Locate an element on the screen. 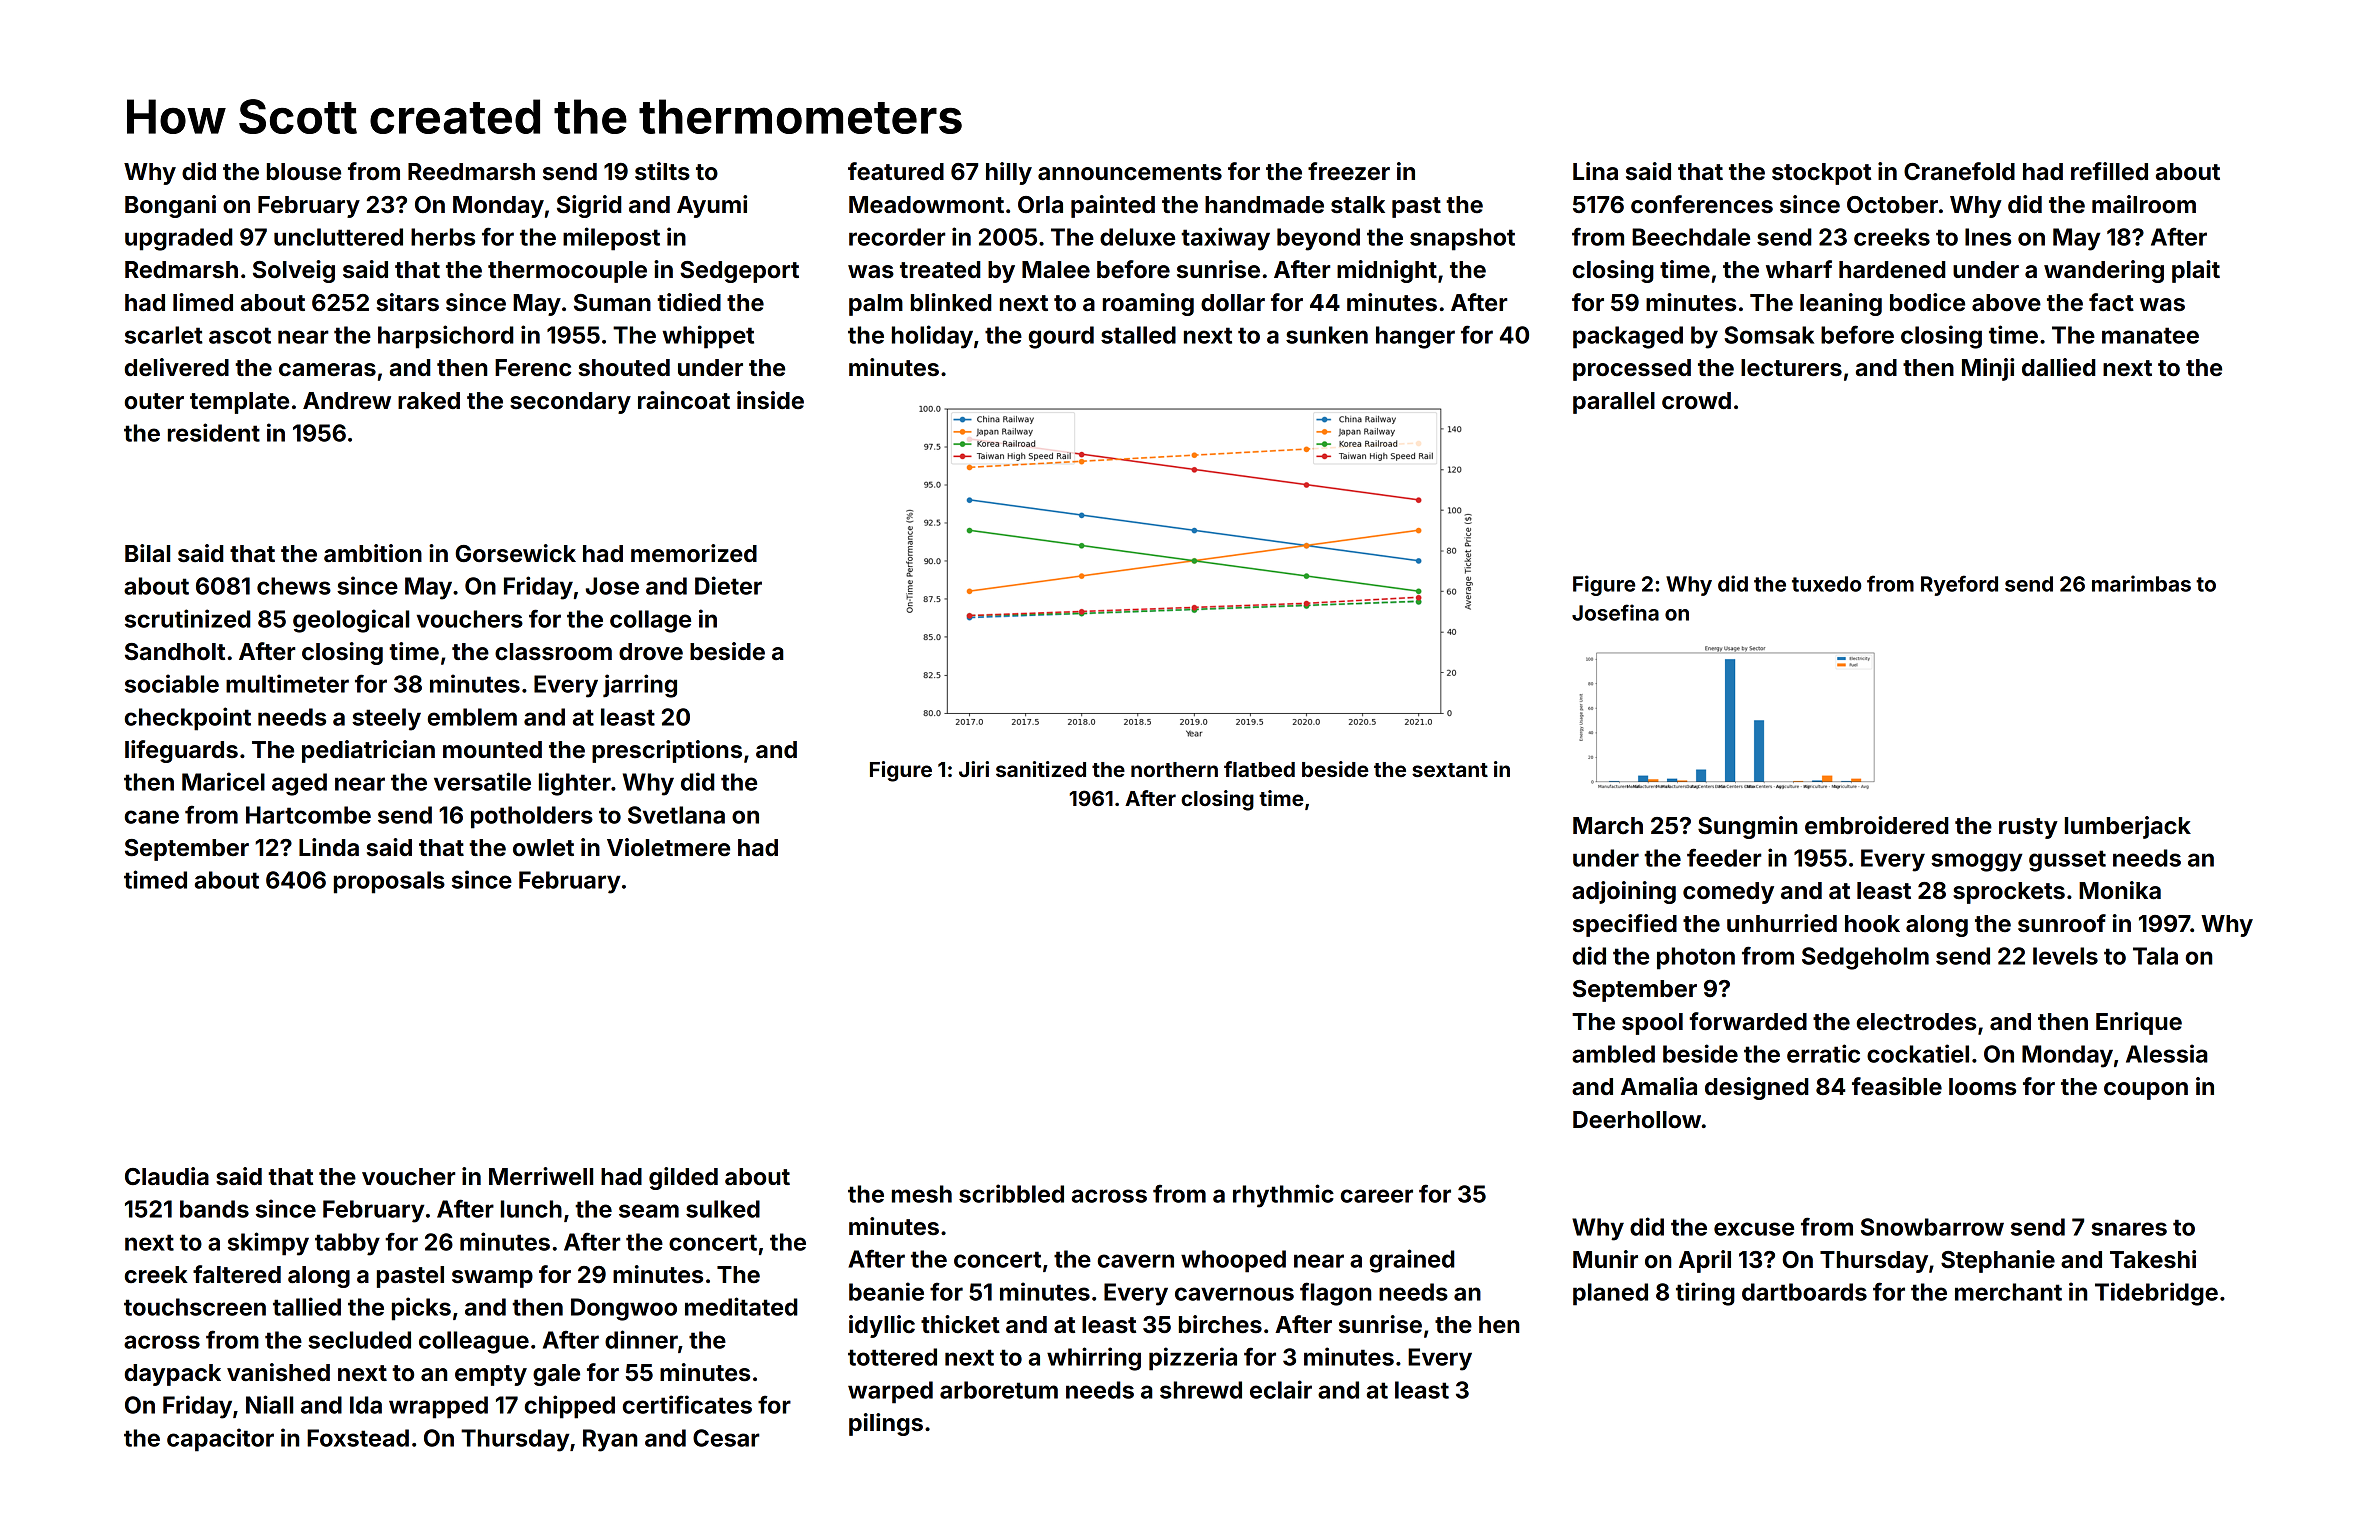 Image resolution: width=2380 pixels, height=1540 pixels. Ryeford is located at coordinates (1959, 585).
